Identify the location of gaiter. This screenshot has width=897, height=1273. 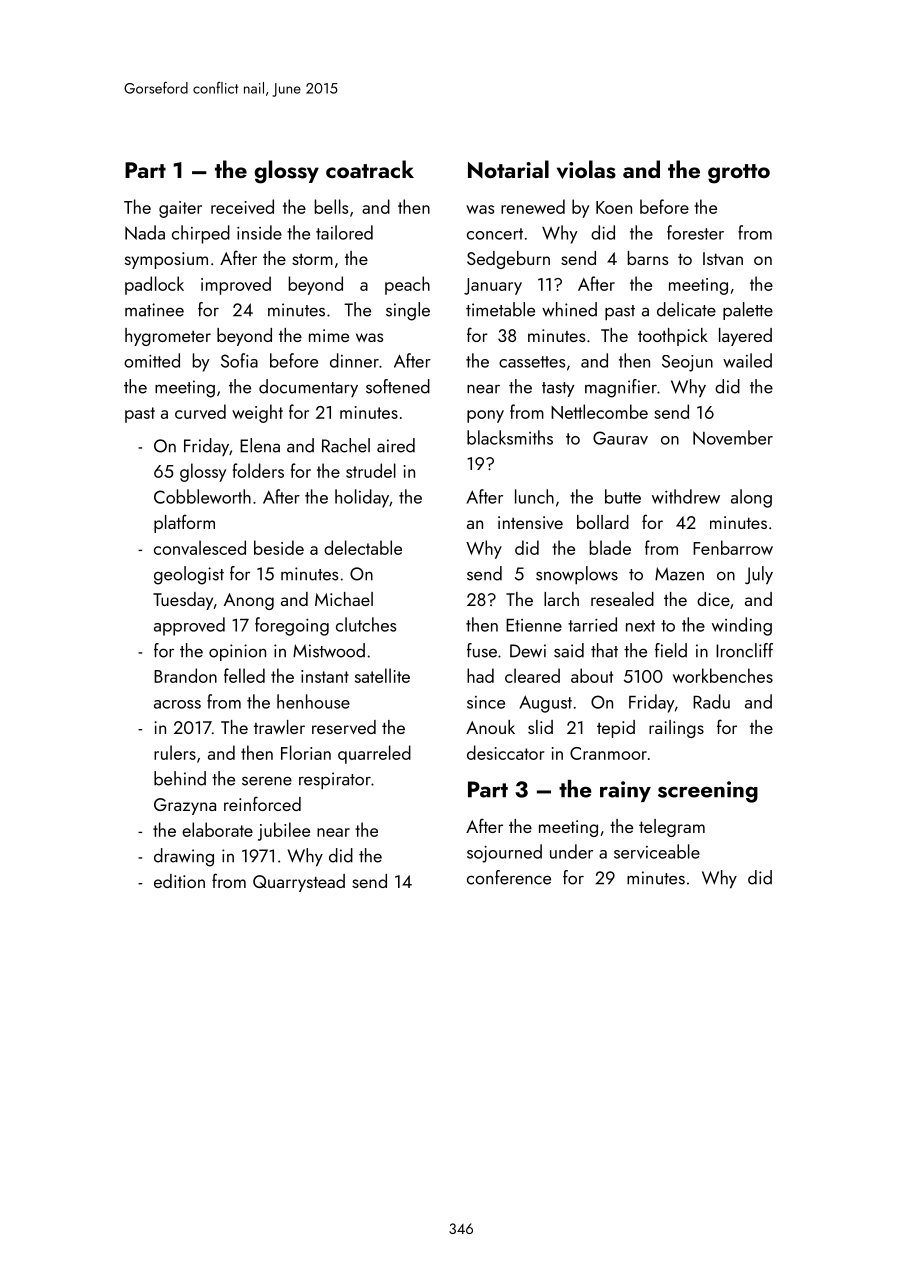
(180, 209).
